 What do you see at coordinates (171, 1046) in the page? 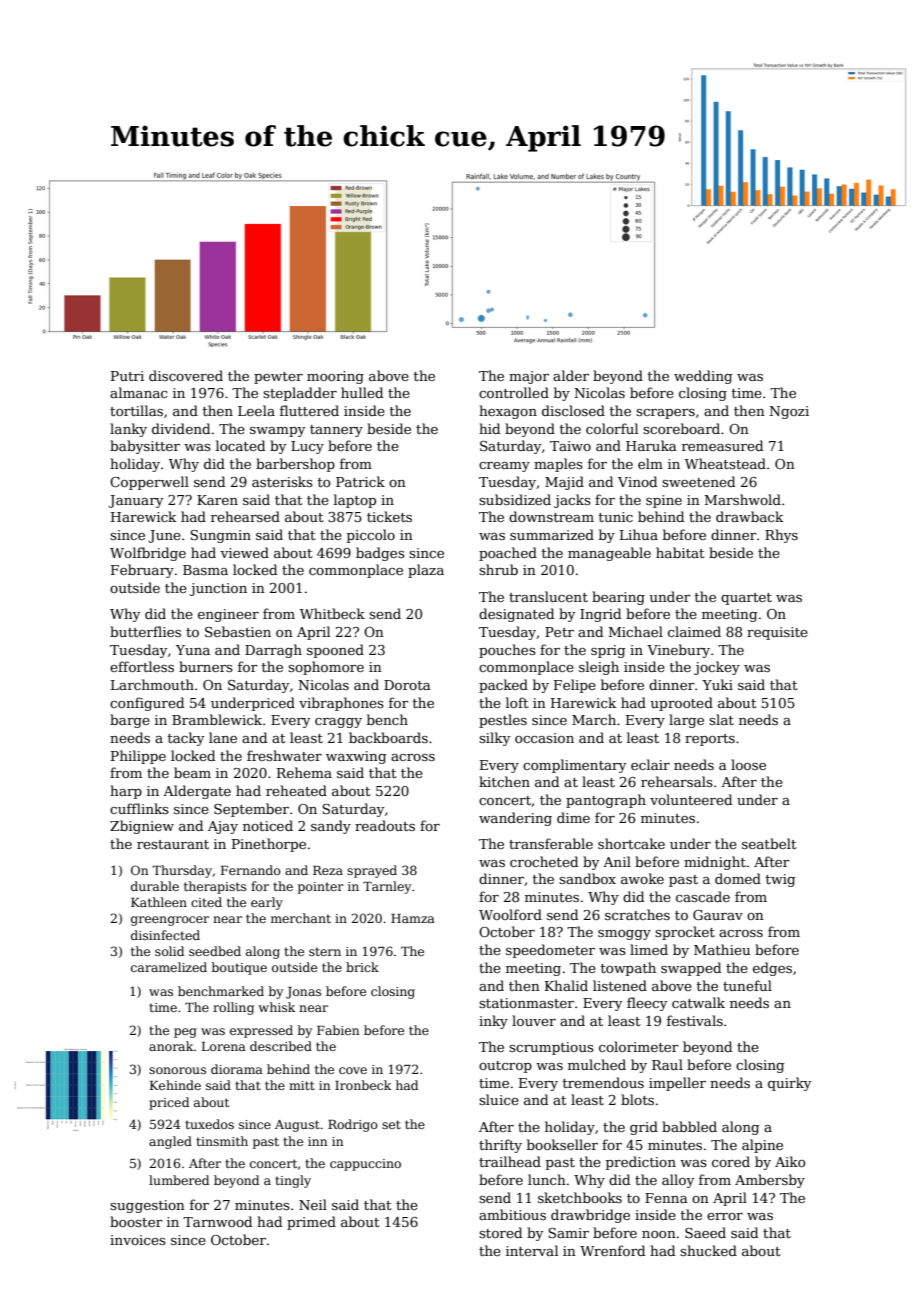
I see `anorak` at bounding box center [171, 1046].
